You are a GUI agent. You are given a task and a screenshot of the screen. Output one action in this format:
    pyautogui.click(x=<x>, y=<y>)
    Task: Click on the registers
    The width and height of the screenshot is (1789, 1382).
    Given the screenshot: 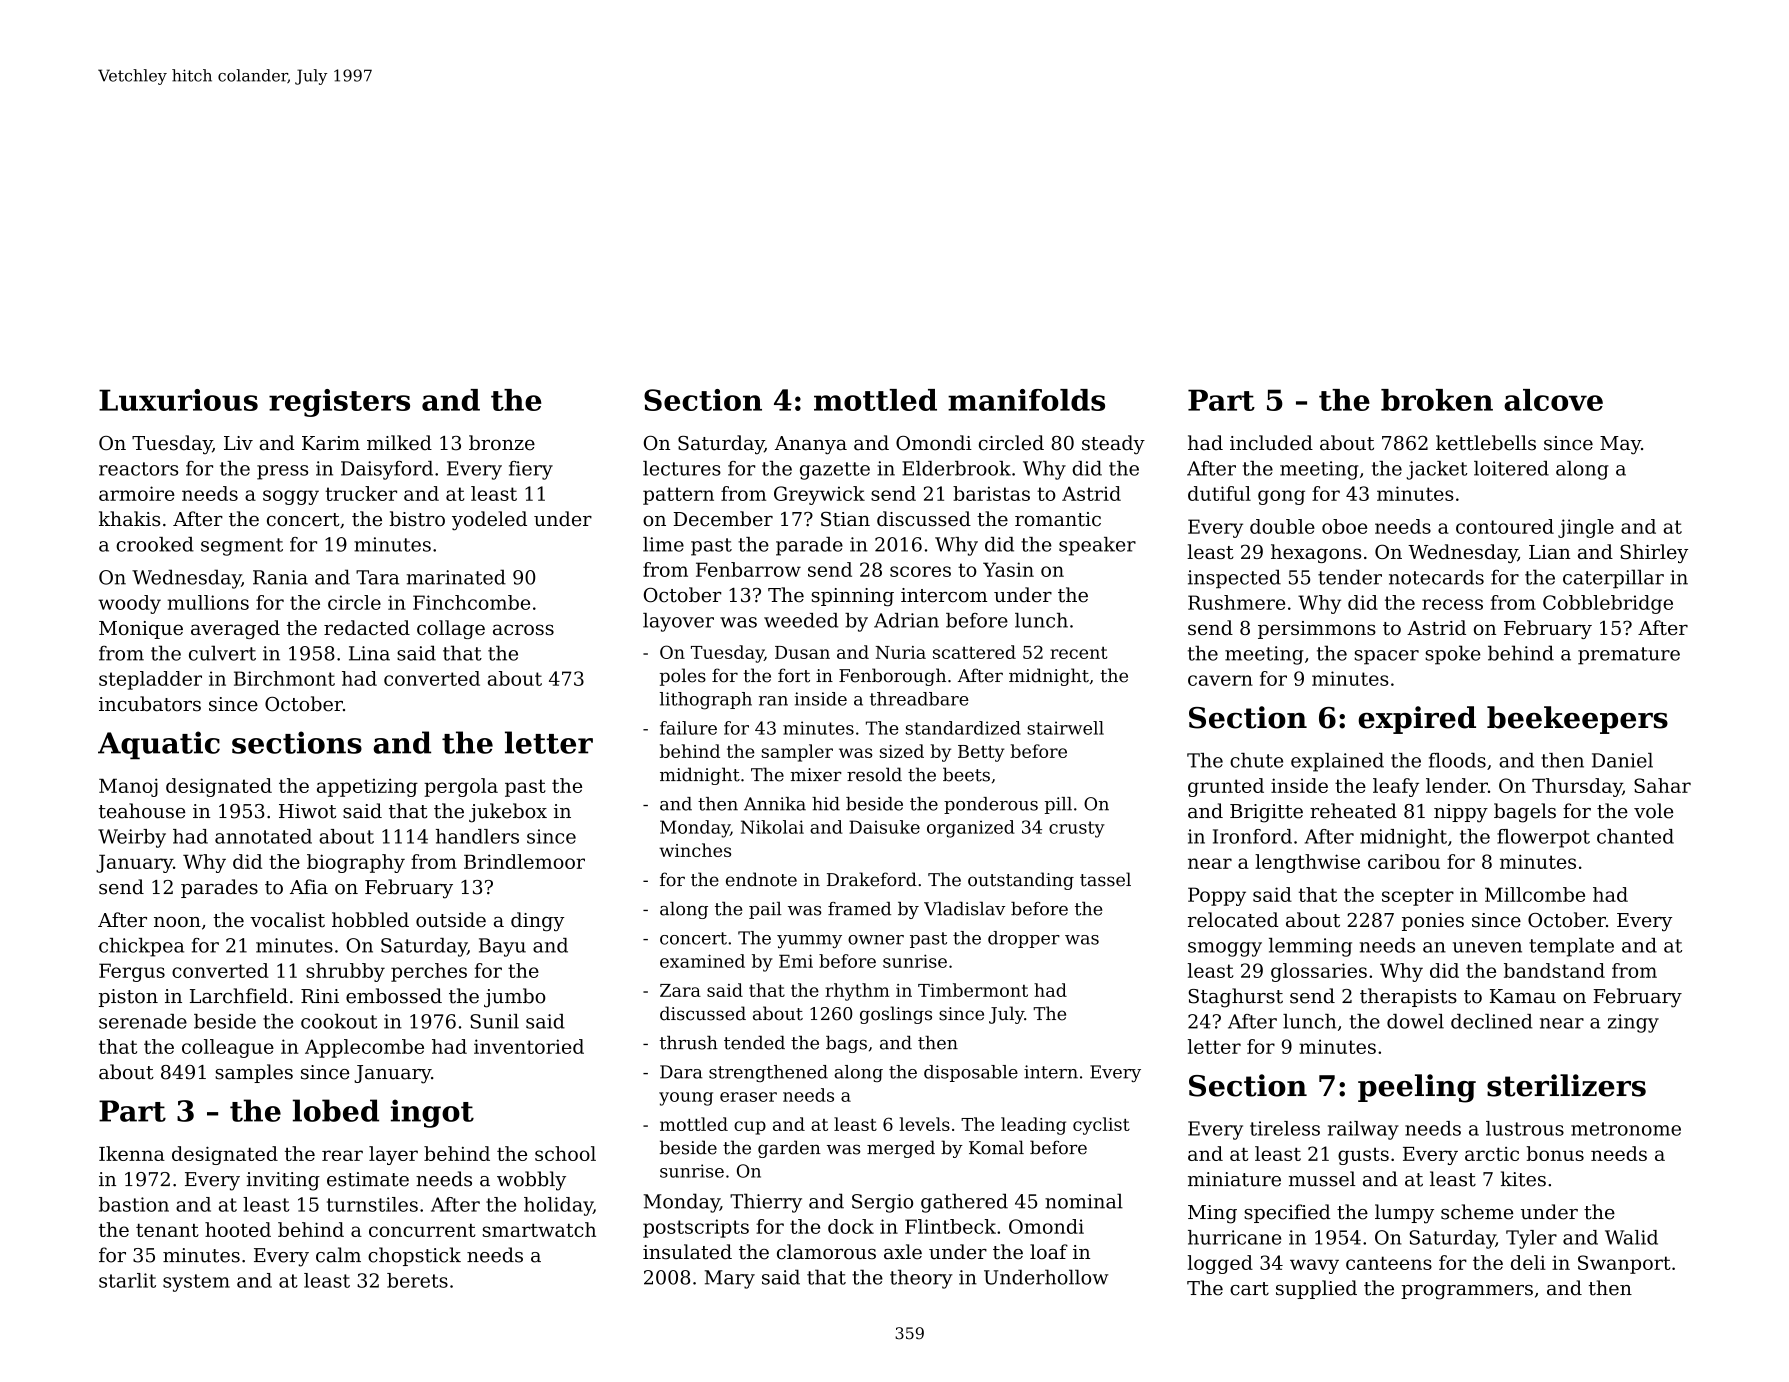 What is the action you would take?
    pyautogui.click(x=339, y=403)
